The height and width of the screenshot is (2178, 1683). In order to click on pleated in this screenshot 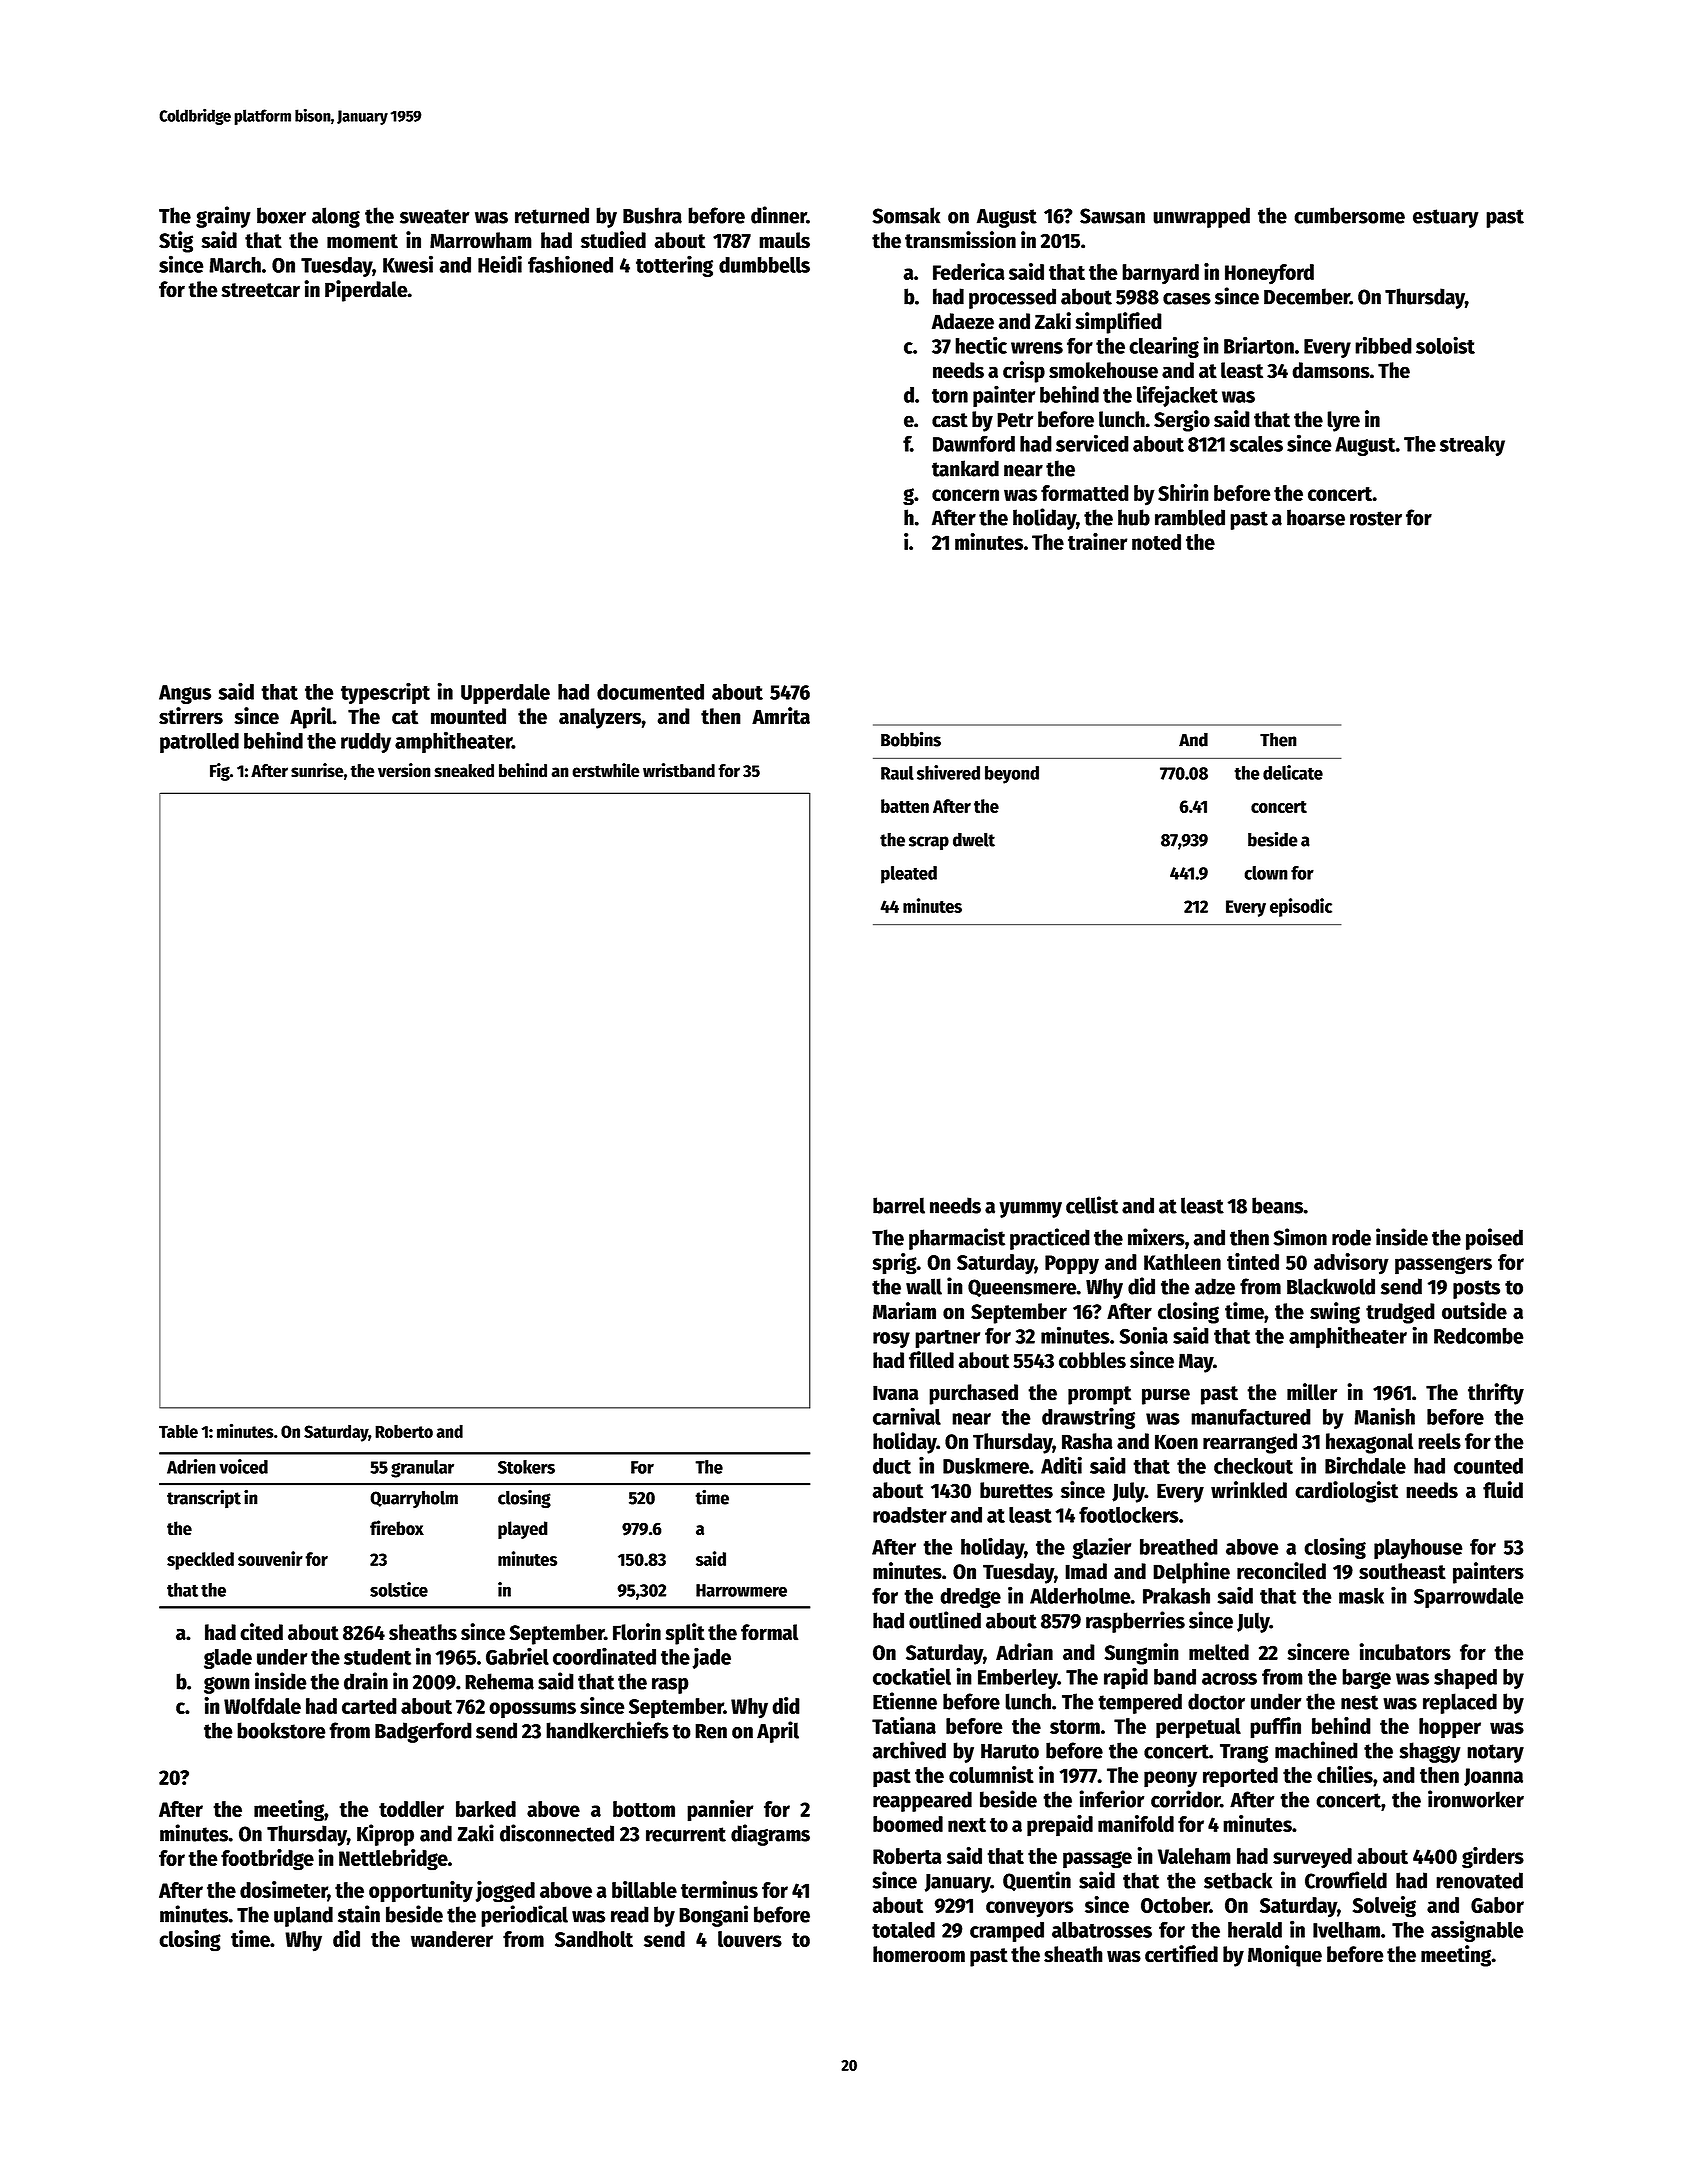, I will do `click(909, 875)`.
